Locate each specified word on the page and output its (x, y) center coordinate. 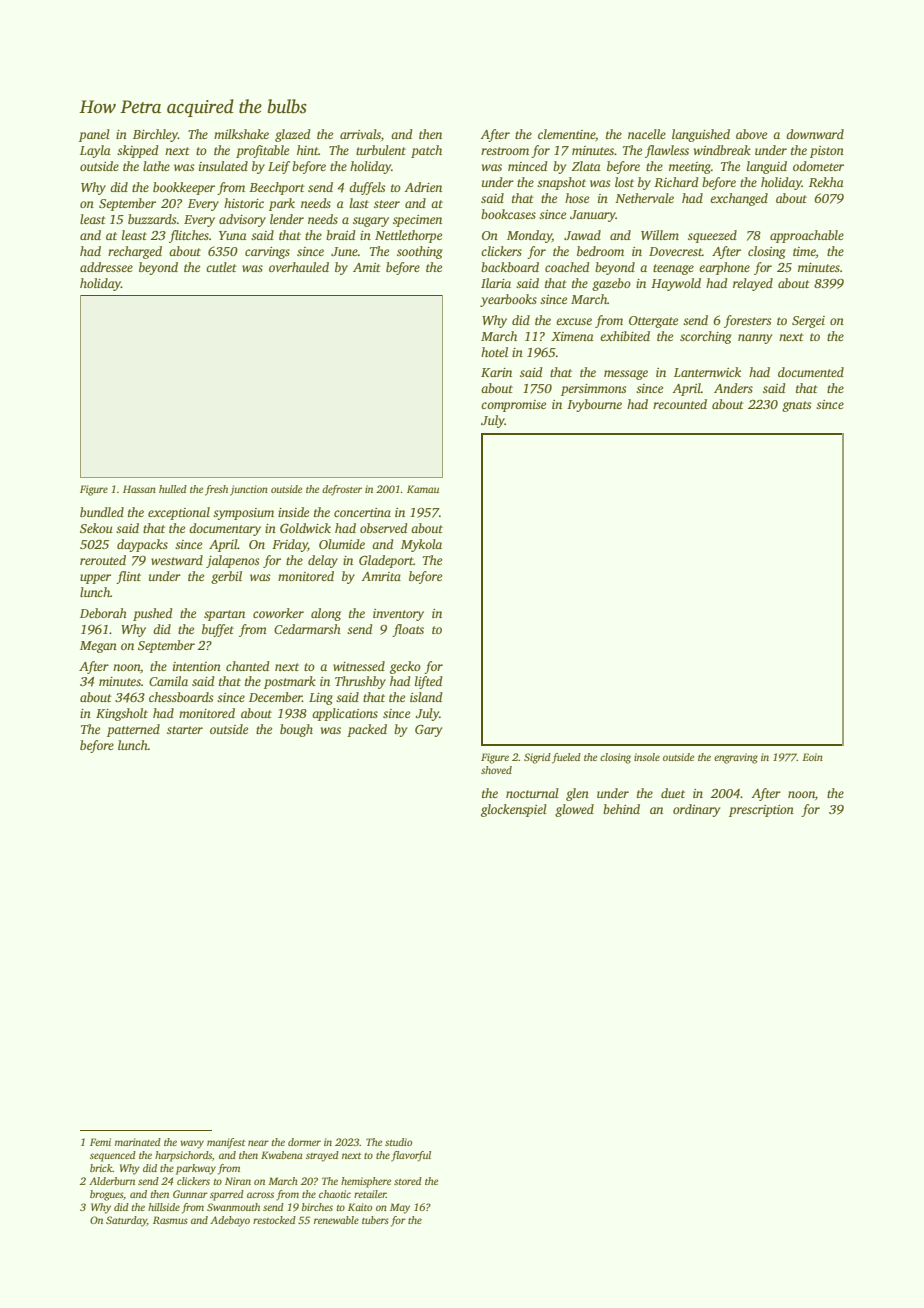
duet (673, 793)
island (426, 697)
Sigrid (537, 758)
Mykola (421, 545)
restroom (505, 151)
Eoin (812, 757)
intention (197, 666)
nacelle (647, 134)
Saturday (126, 1221)
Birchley (155, 135)
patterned (133, 730)
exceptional (179, 513)
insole (647, 757)
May (400, 1208)
